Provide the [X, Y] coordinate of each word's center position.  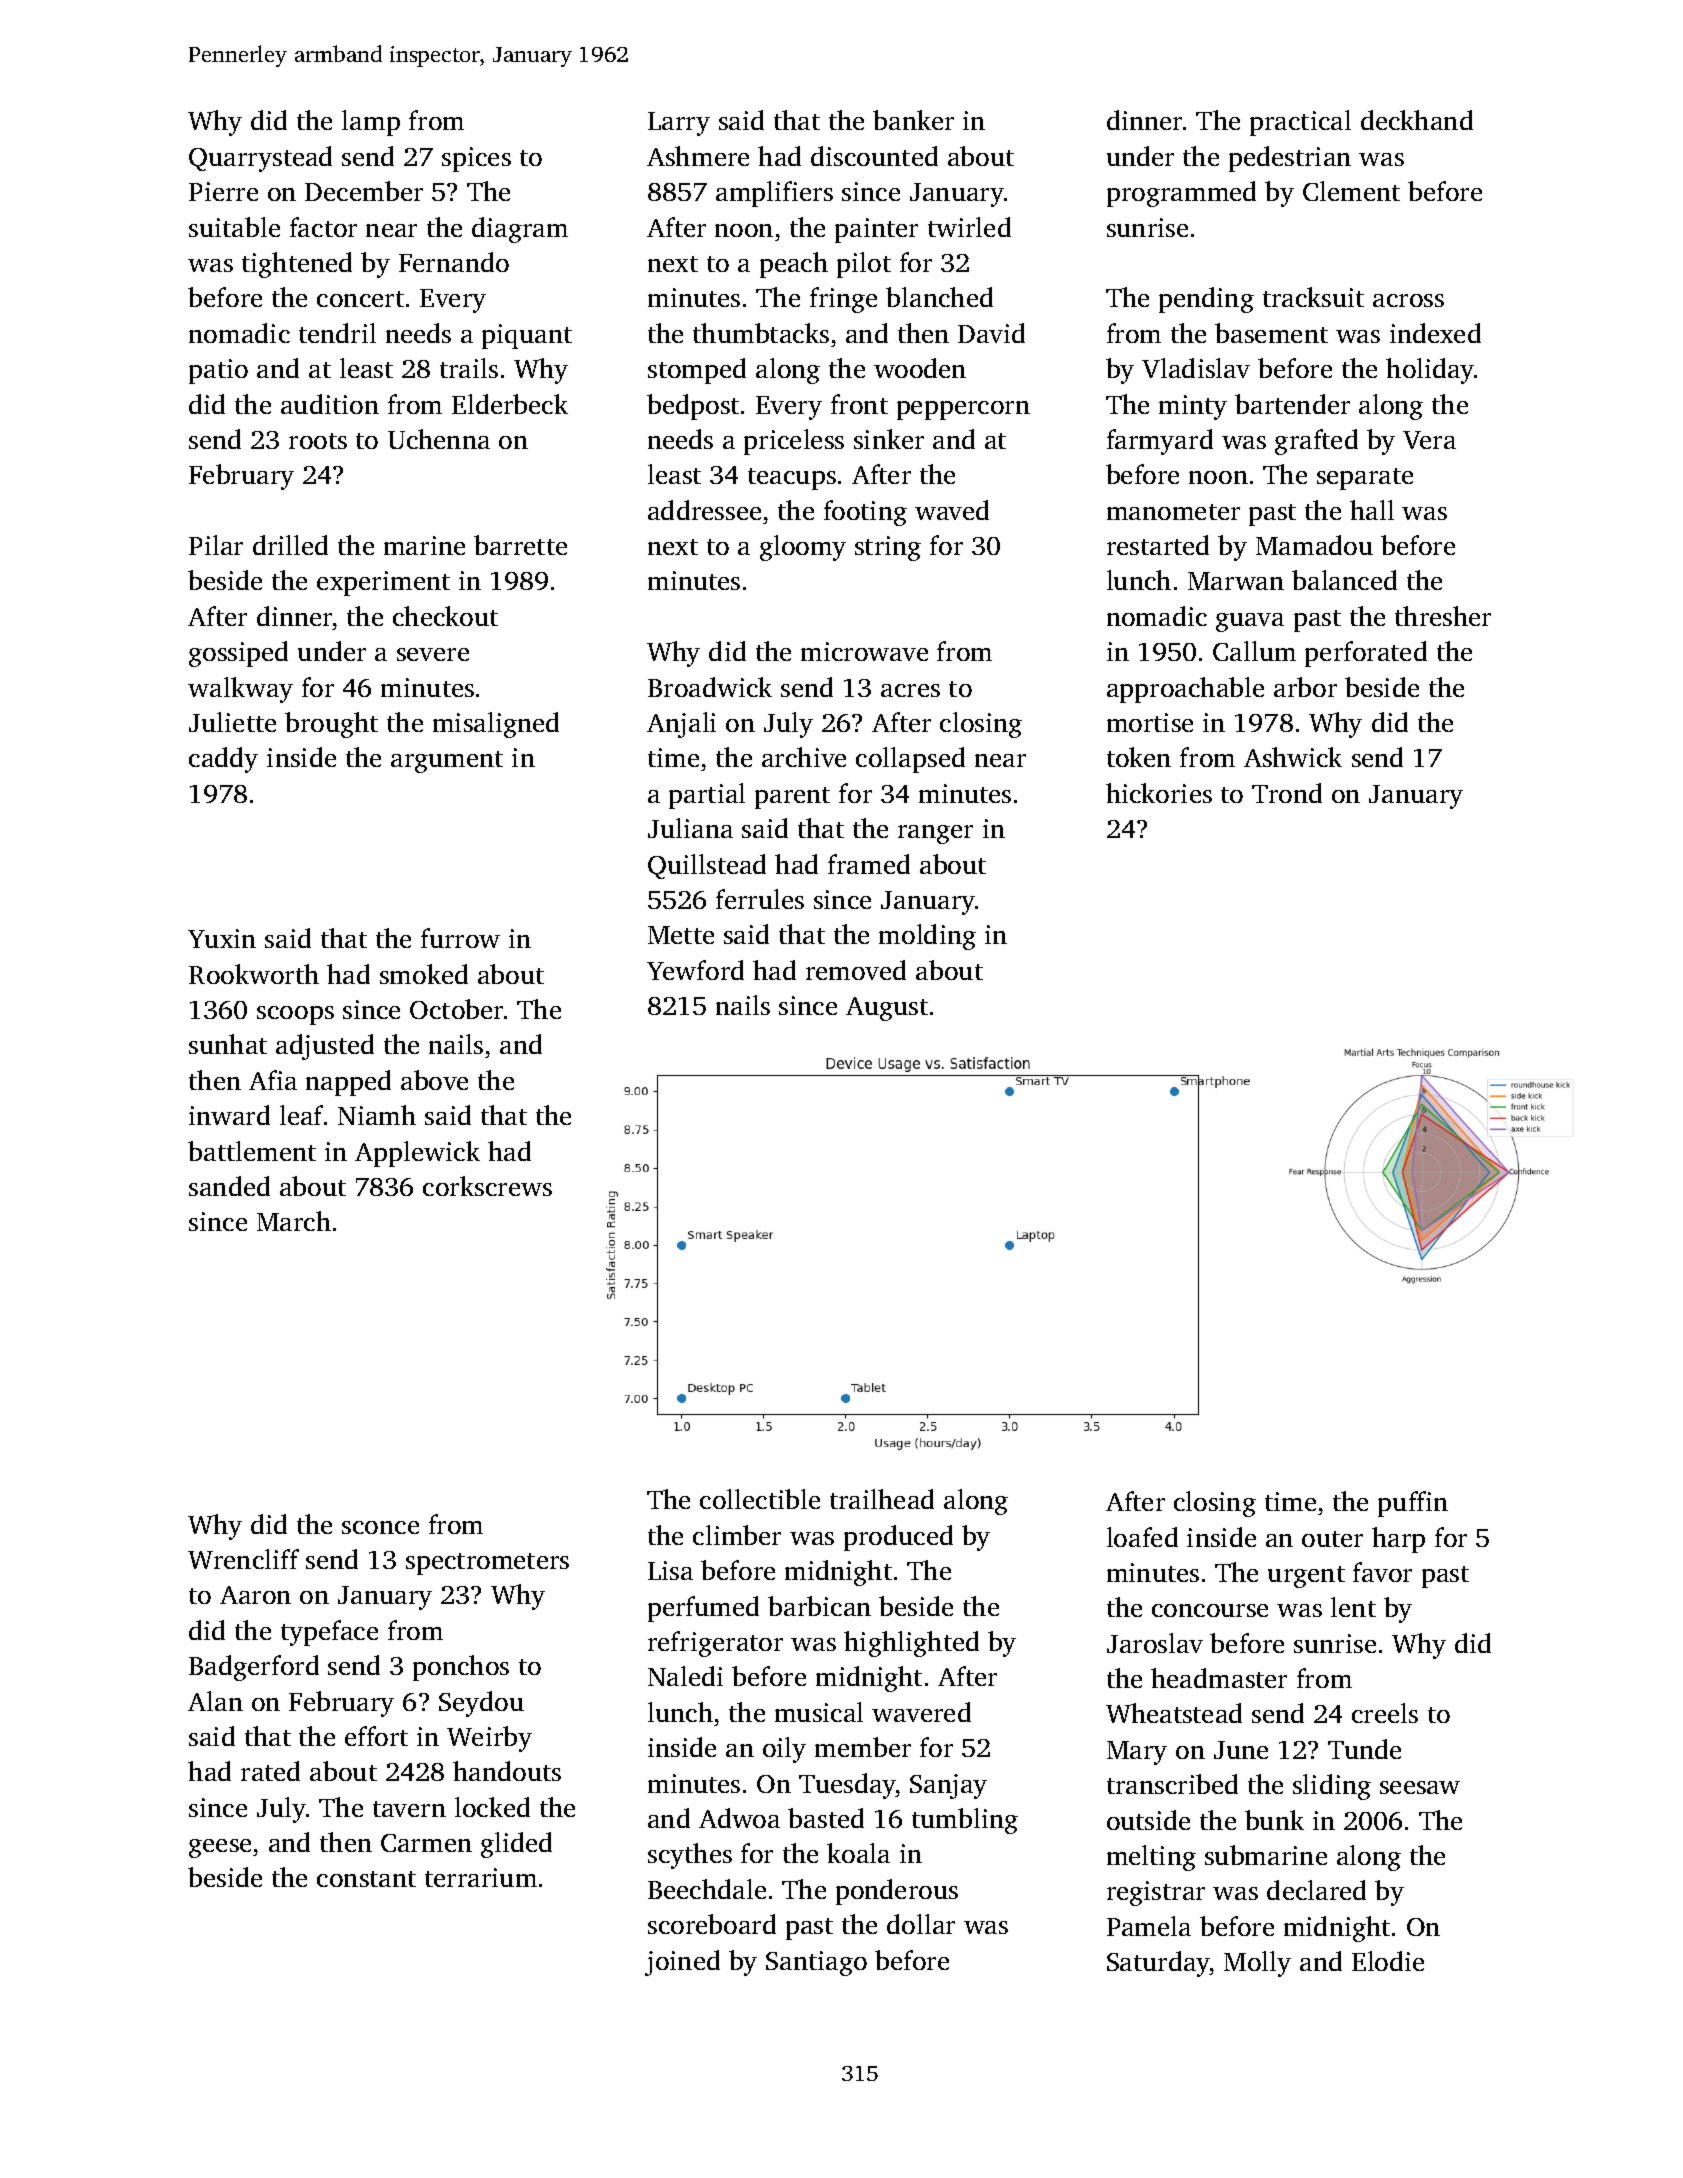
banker [913, 120]
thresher [1443, 616]
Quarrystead [260, 159]
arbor [1305, 687]
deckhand [1417, 120]
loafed [1142, 1537]
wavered [921, 1712]
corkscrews [487, 1186]
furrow [460, 938]
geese [220, 1848]
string [888, 548]
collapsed [910, 760]
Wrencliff [243, 1559]
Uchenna [439, 439]
